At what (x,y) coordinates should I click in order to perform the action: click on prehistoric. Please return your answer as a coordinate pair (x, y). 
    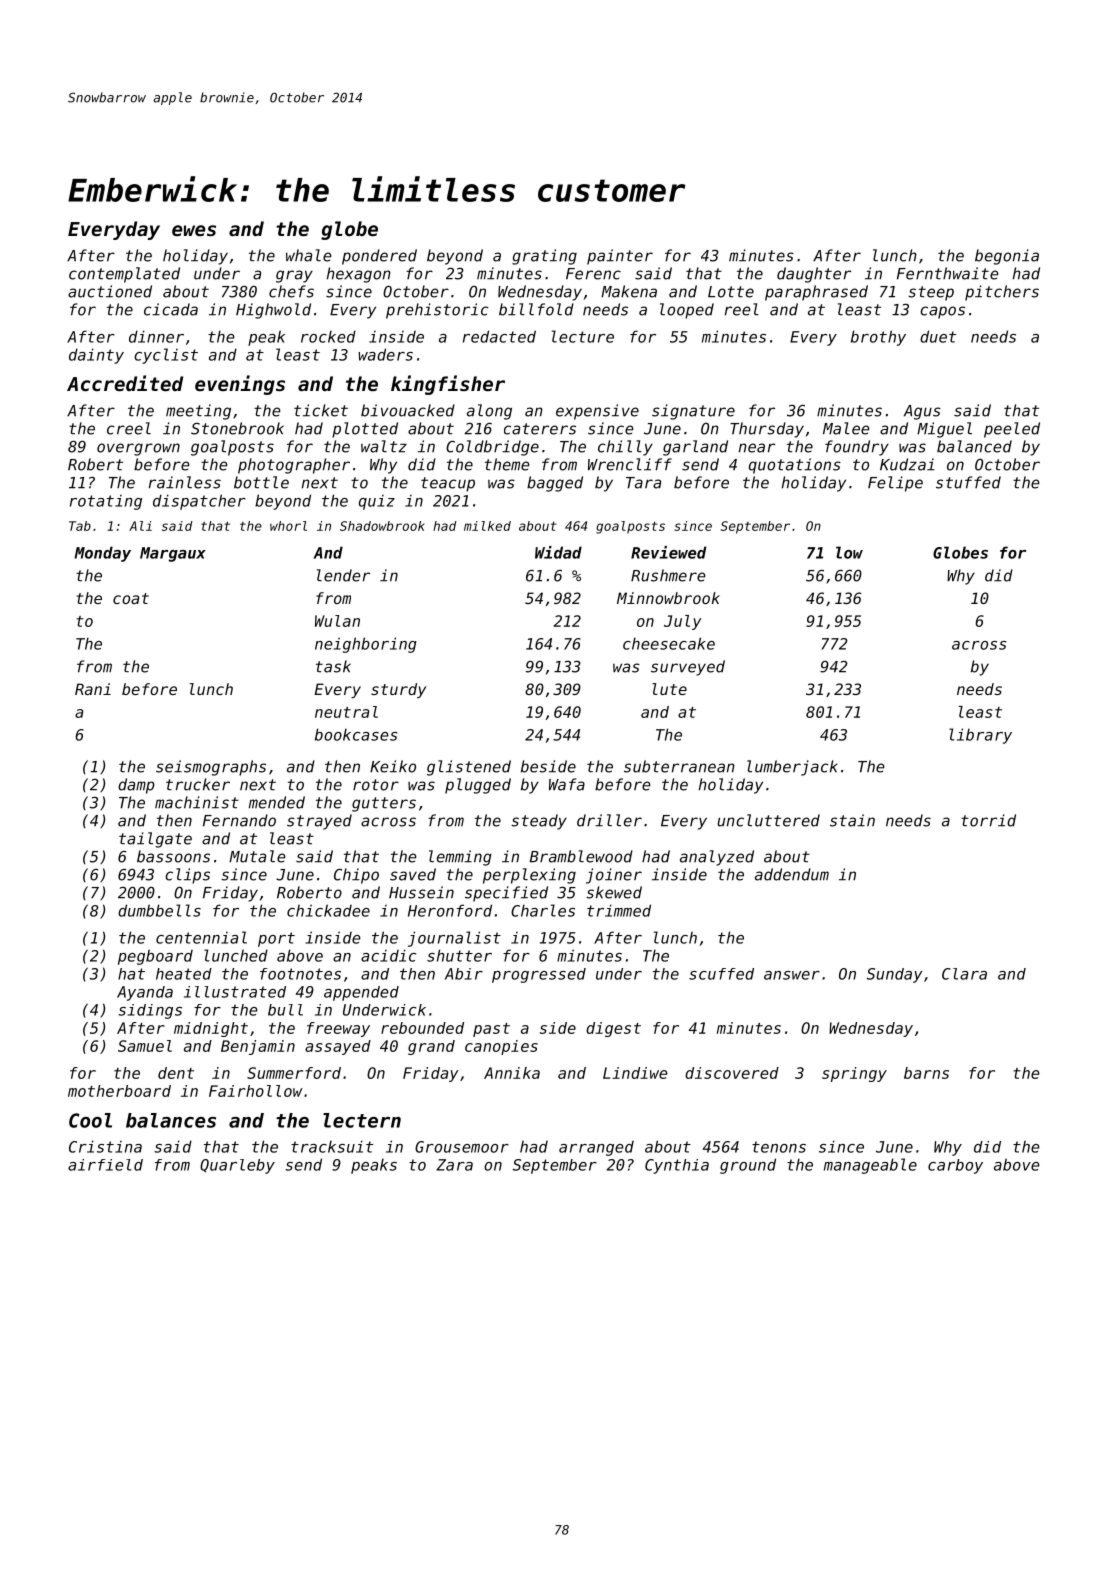
    Looking at the image, I should click on (437, 311).
